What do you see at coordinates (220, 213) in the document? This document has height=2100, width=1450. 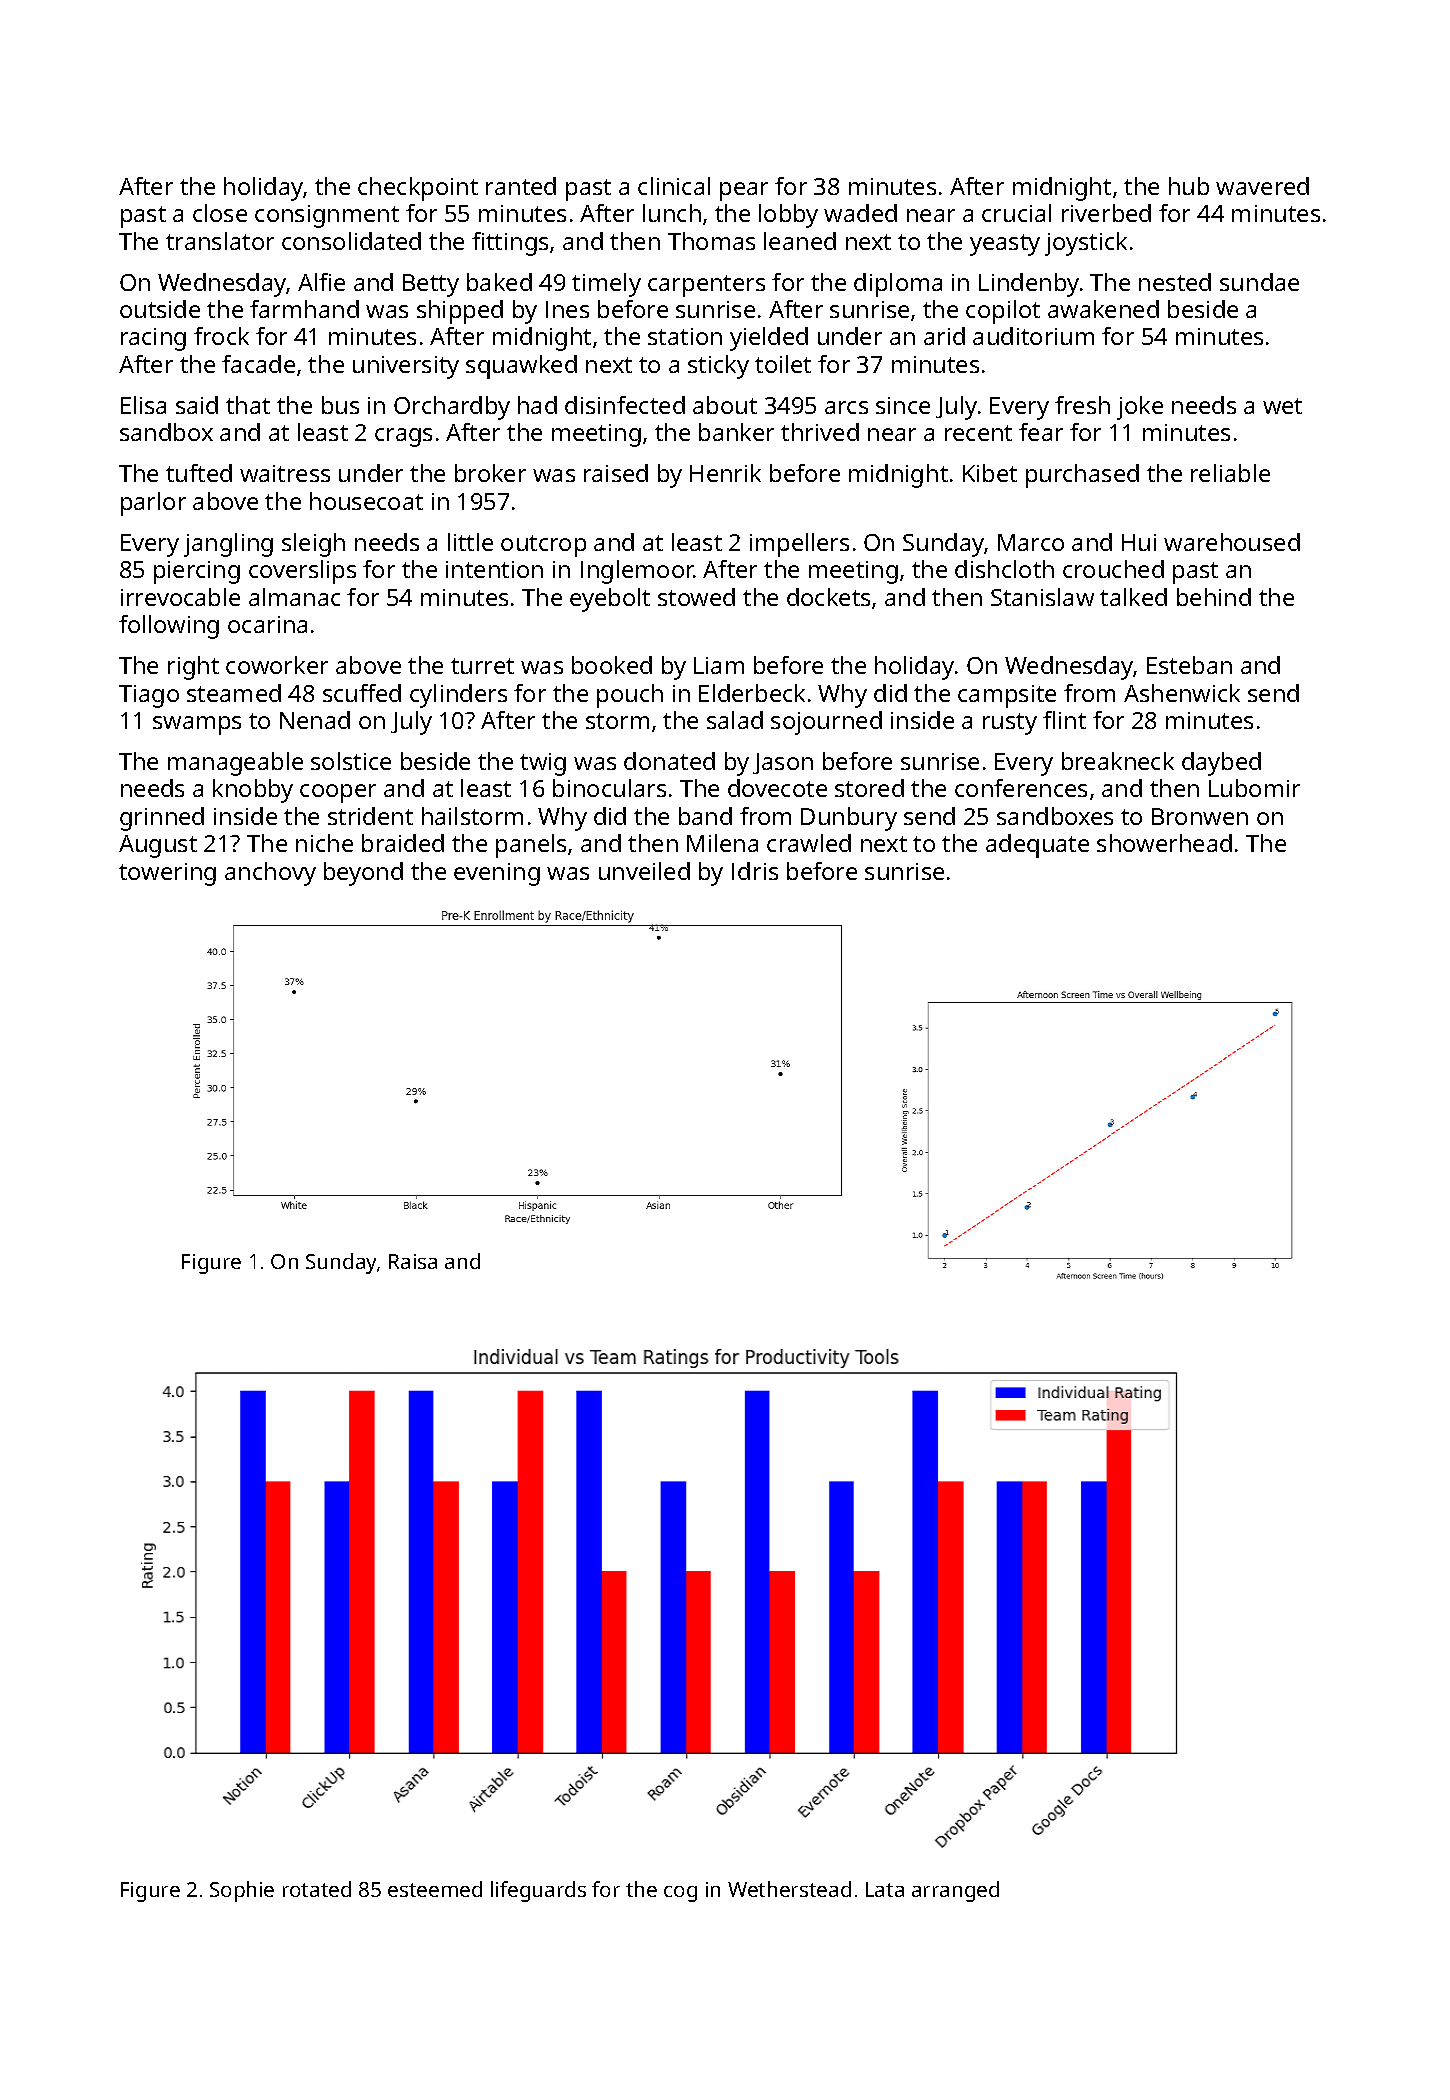 I see `close` at bounding box center [220, 213].
